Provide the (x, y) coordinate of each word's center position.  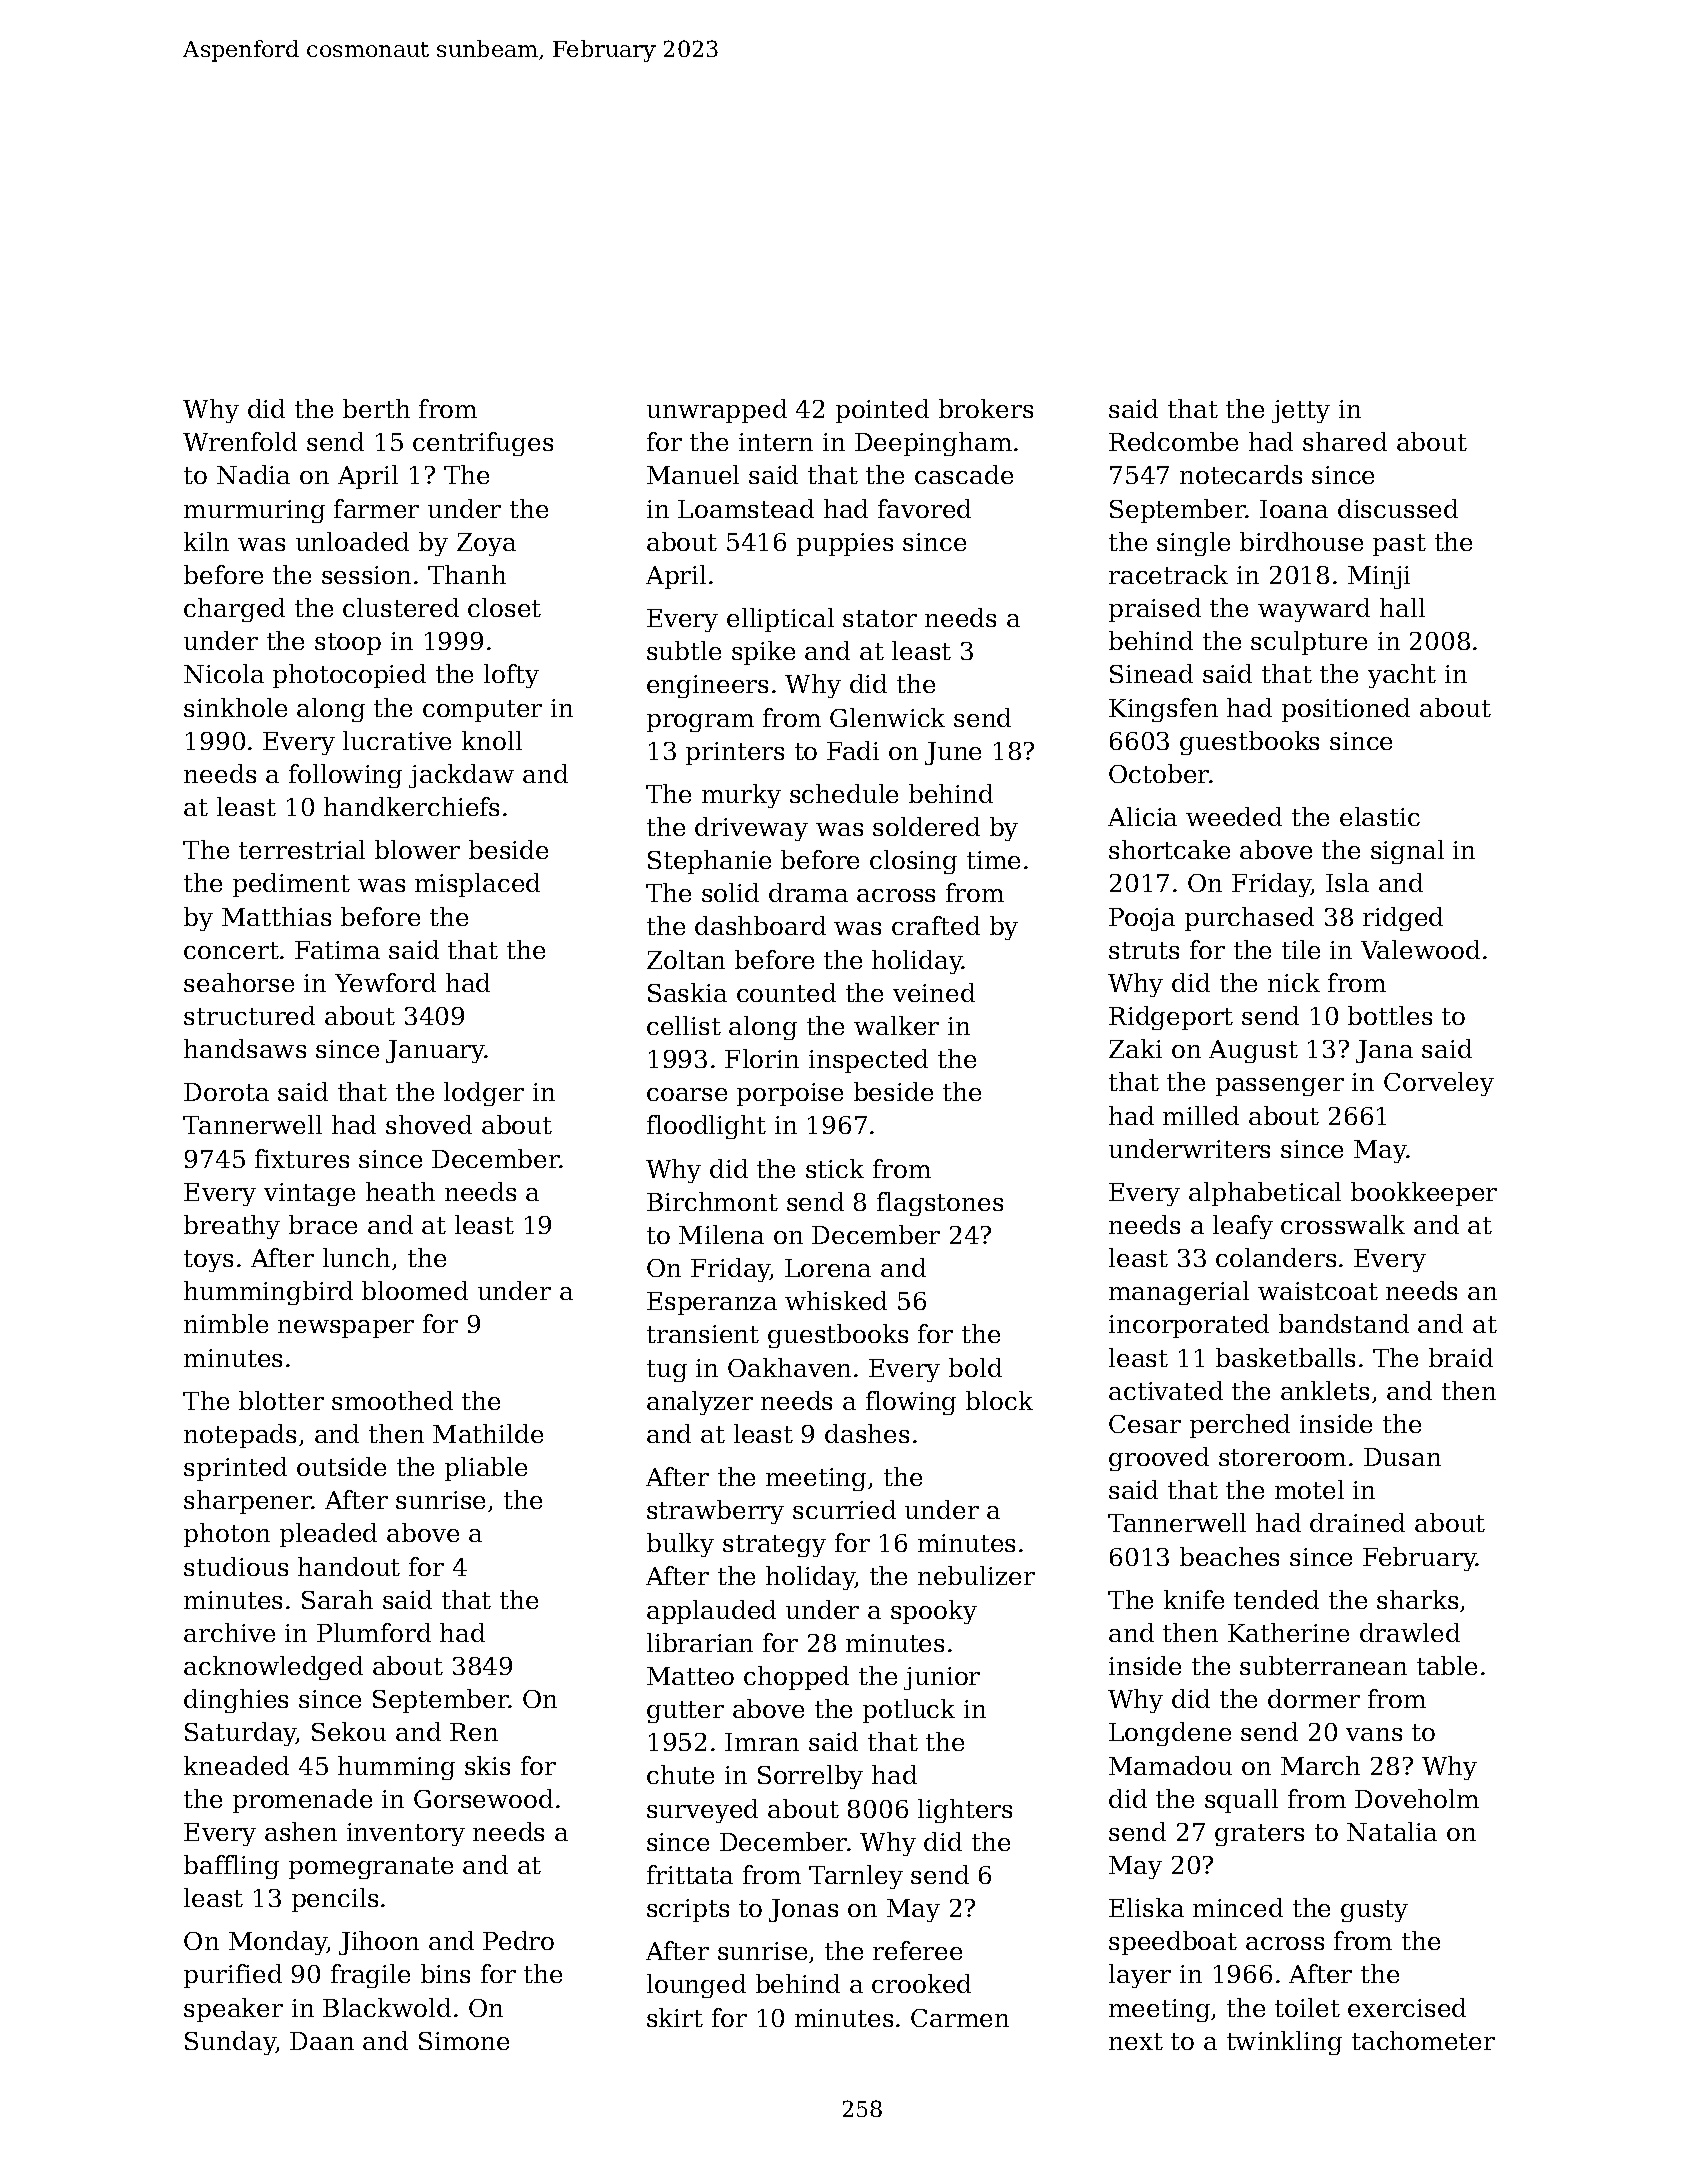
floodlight (706, 1127)
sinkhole (235, 707)
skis (487, 1765)
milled (1201, 1115)
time (993, 860)
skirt (675, 2017)
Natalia (1392, 1831)
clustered (401, 607)
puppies (845, 544)
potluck (909, 1711)
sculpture (1309, 643)
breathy (232, 1227)
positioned (1346, 710)
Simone (464, 2041)
